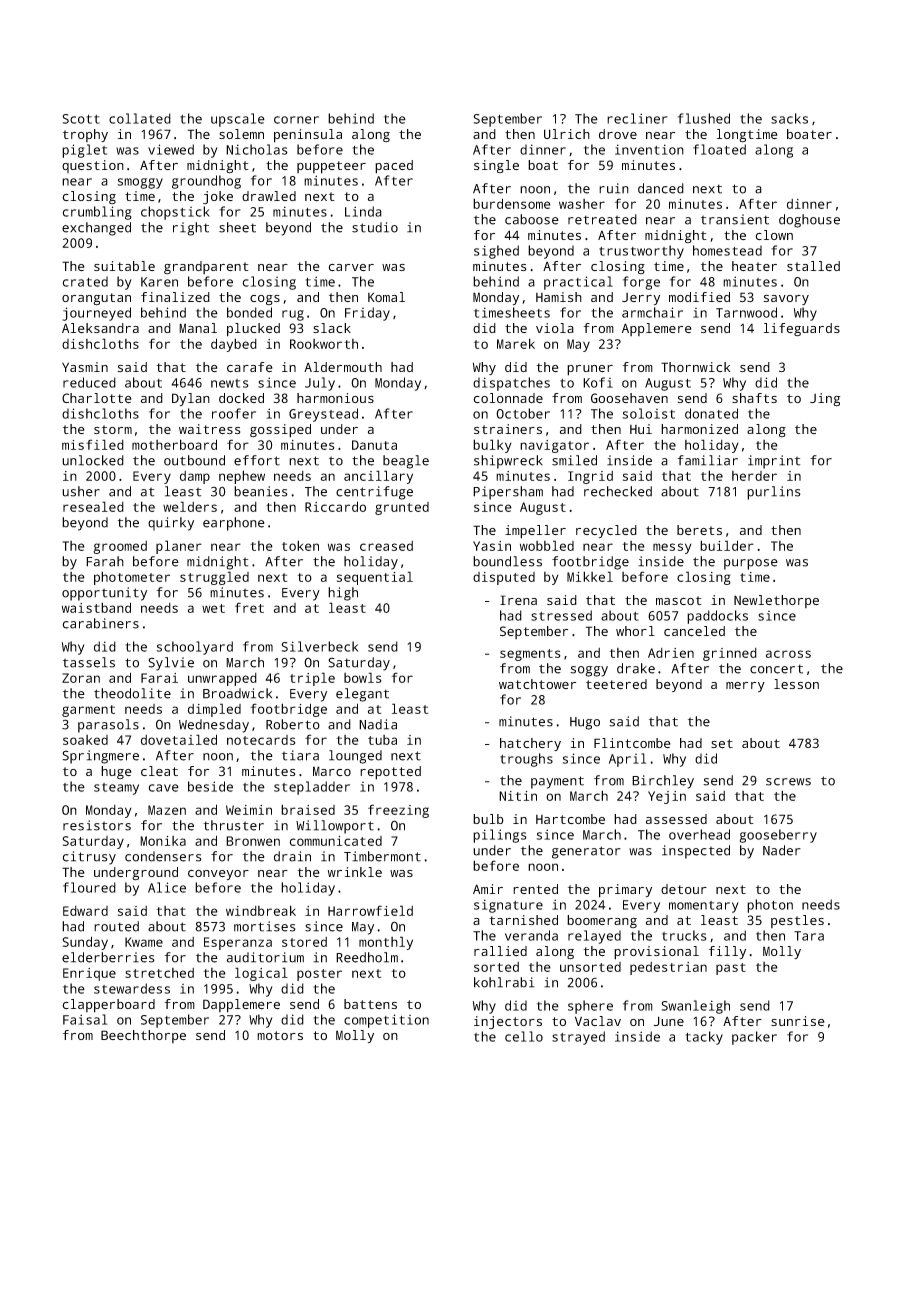 The width and height of the screenshot is (908, 1316). I want to click on parasols, so click(108, 726).
